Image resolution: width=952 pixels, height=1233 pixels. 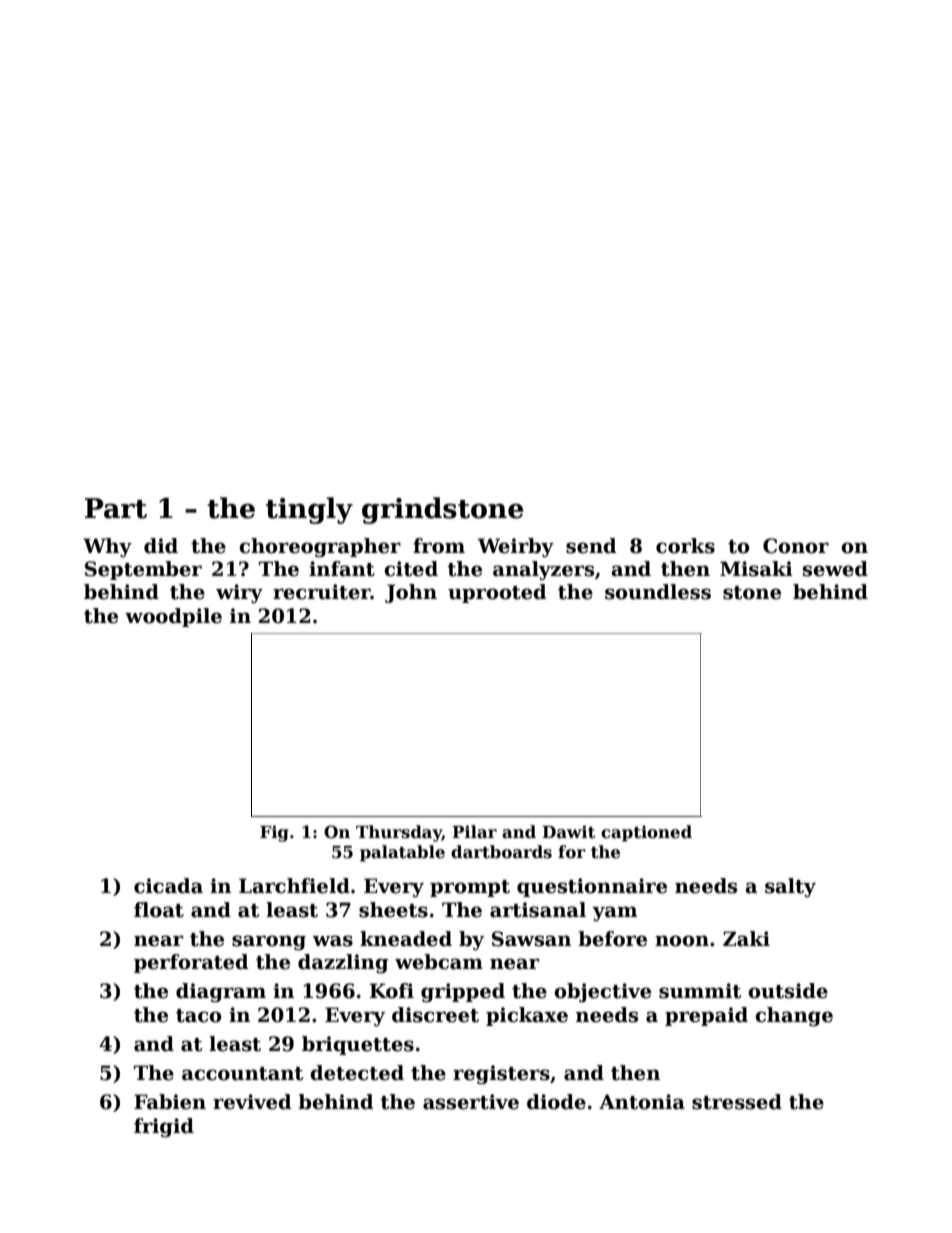 I want to click on tingly, so click(x=309, y=510).
